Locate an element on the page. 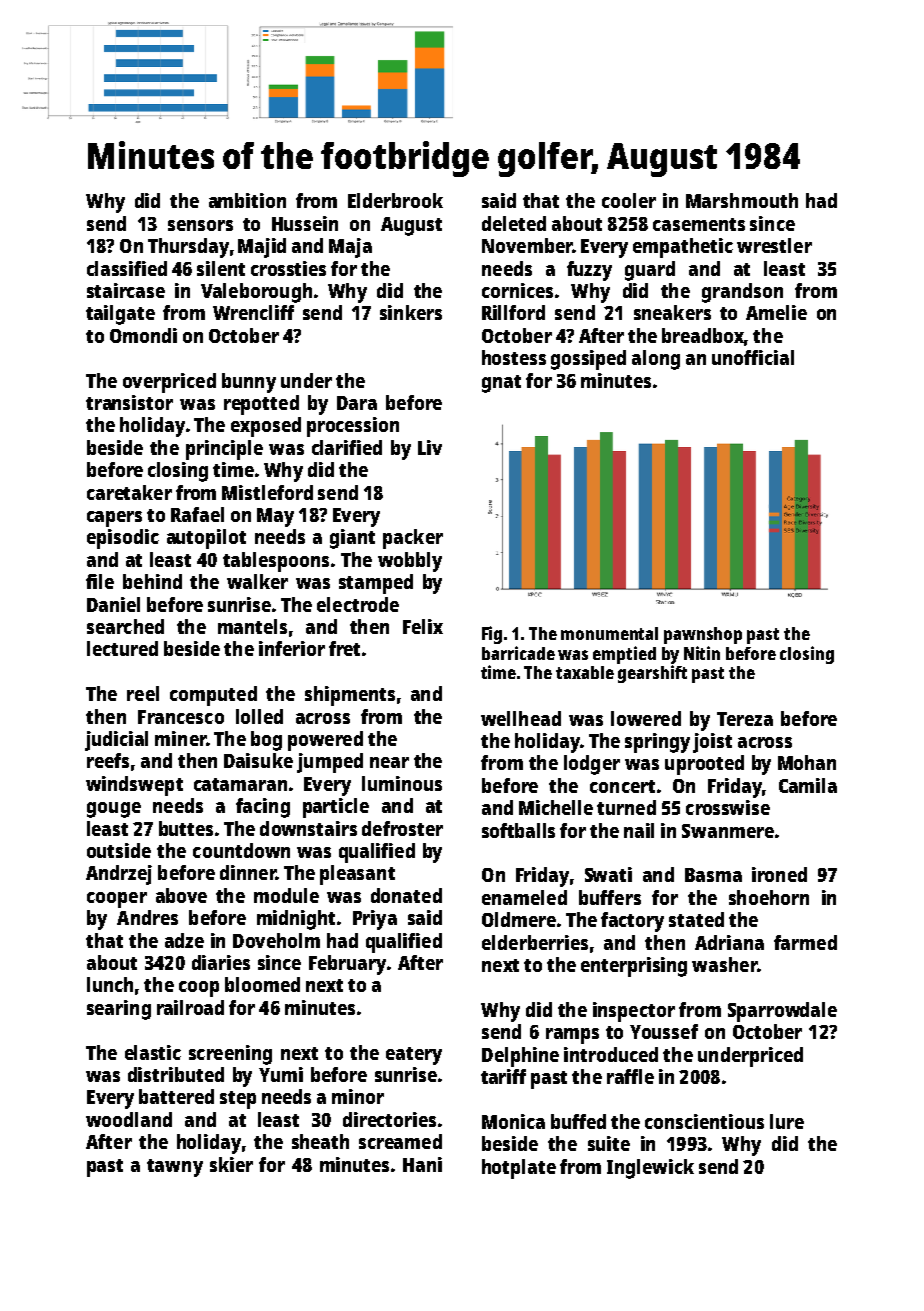 This document has width=924, height=1311. Swati is located at coordinates (608, 874).
